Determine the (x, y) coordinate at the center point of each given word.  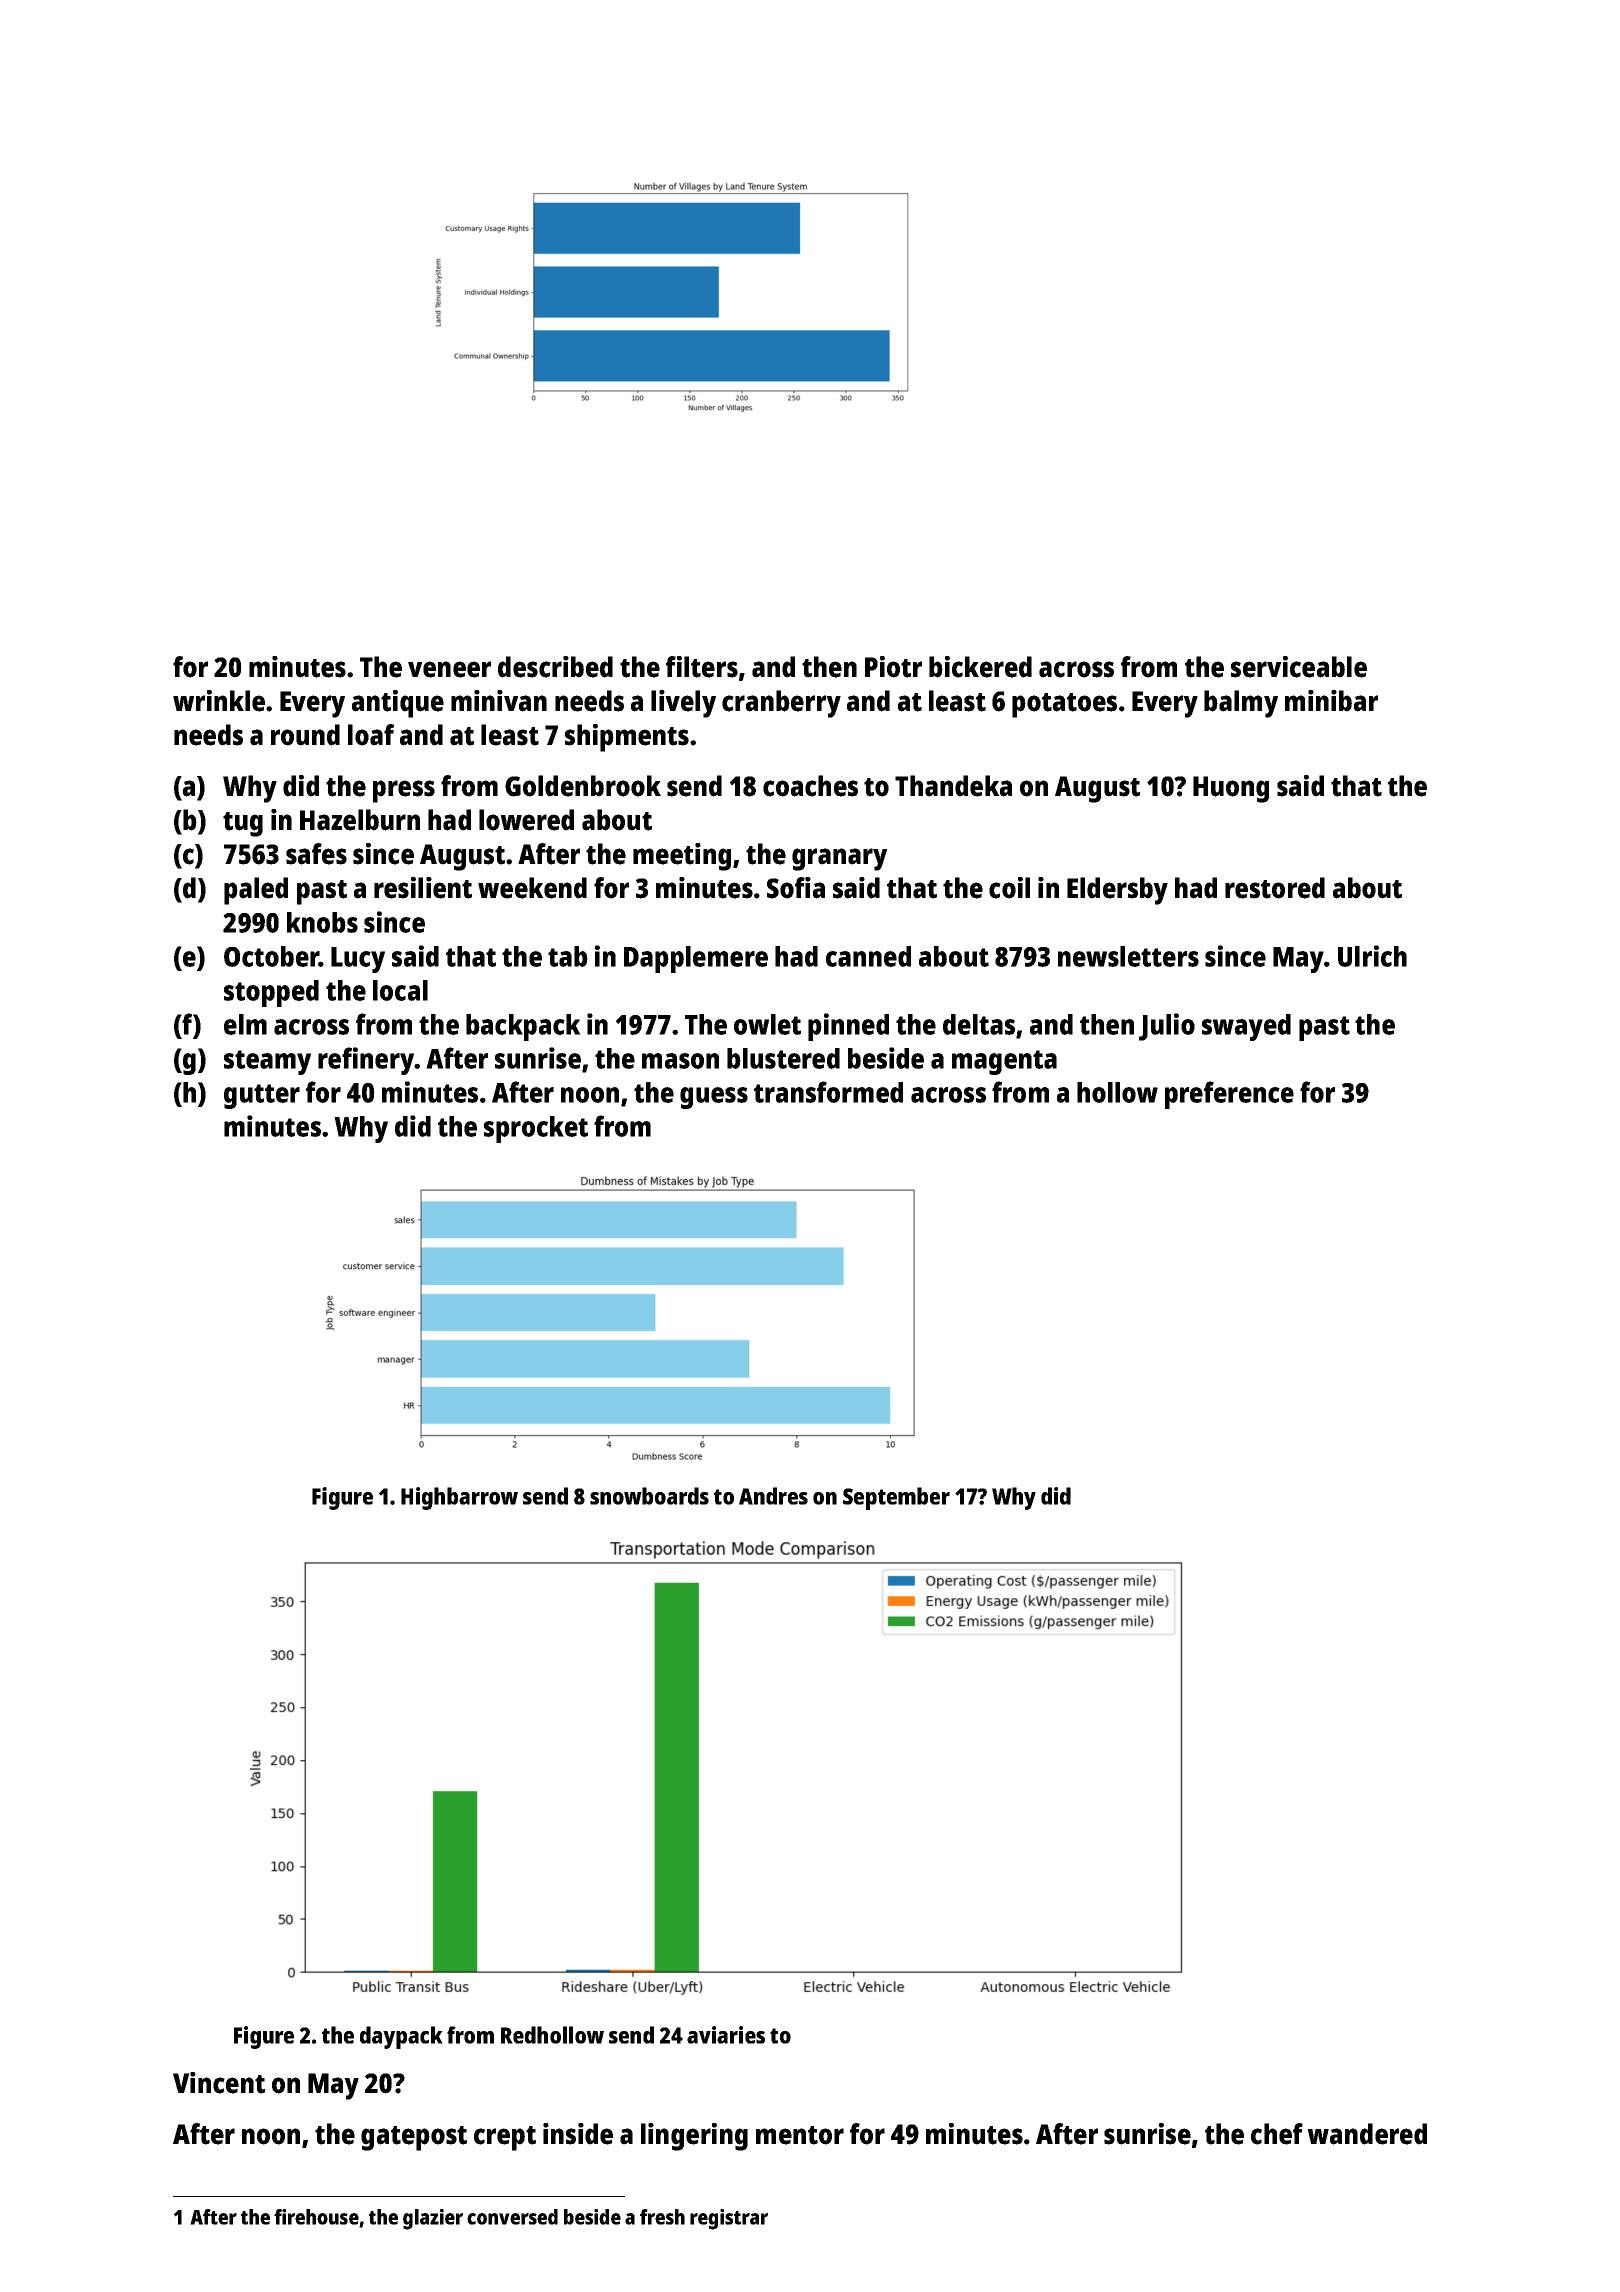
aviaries (726, 2035)
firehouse (316, 2217)
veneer (449, 669)
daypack (401, 2037)
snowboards (649, 1496)
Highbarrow (459, 1498)
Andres (773, 1496)
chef (1277, 2134)
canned (868, 956)
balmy (1241, 704)
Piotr (893, 667)
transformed (828, 1092)
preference (1229, 1095)
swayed (1246, 1027)
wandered (1367, 2134)
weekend (532, 888)
